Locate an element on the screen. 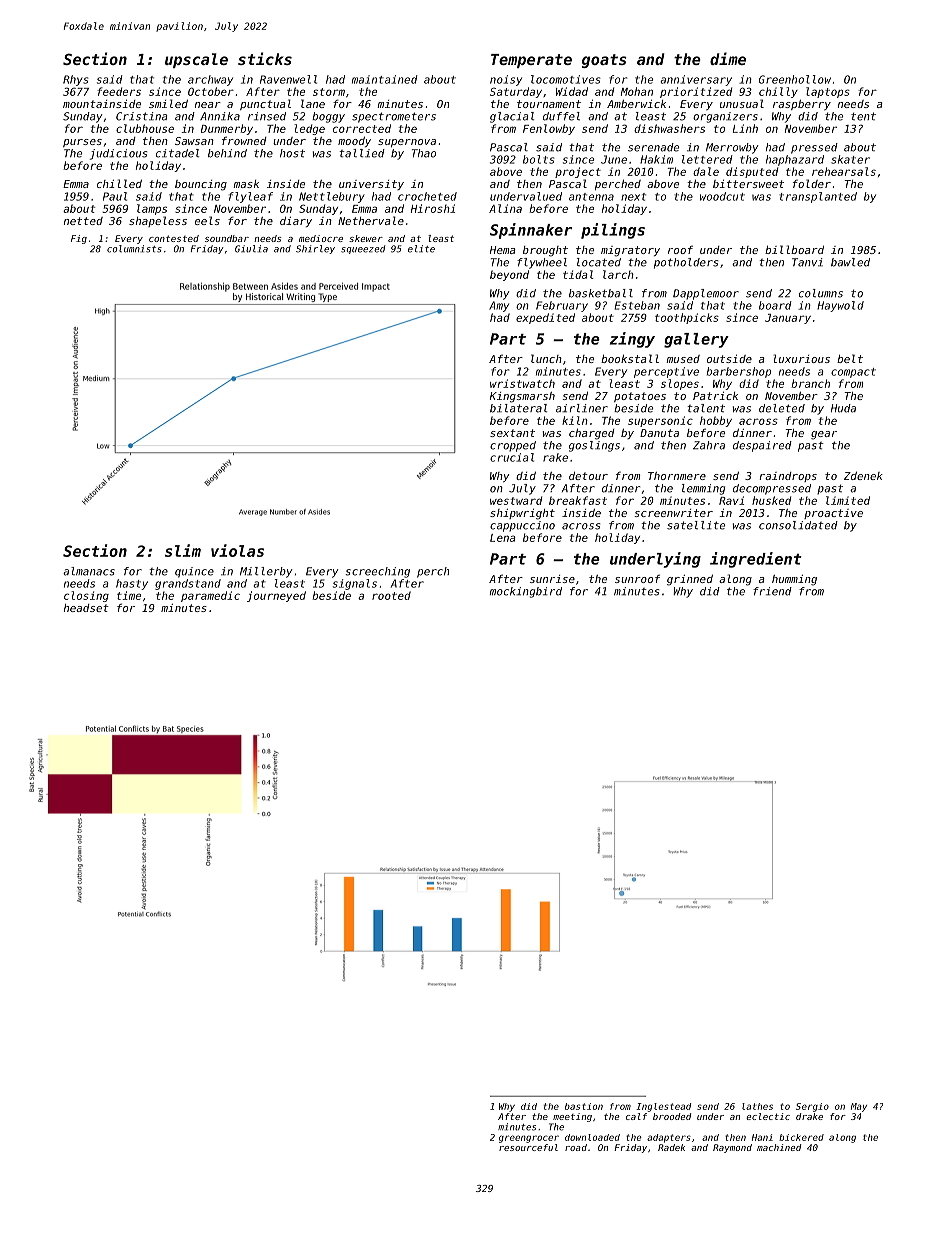 This screenshot has width=952, height=1233. serenade is located at coordinates (653, 147).
